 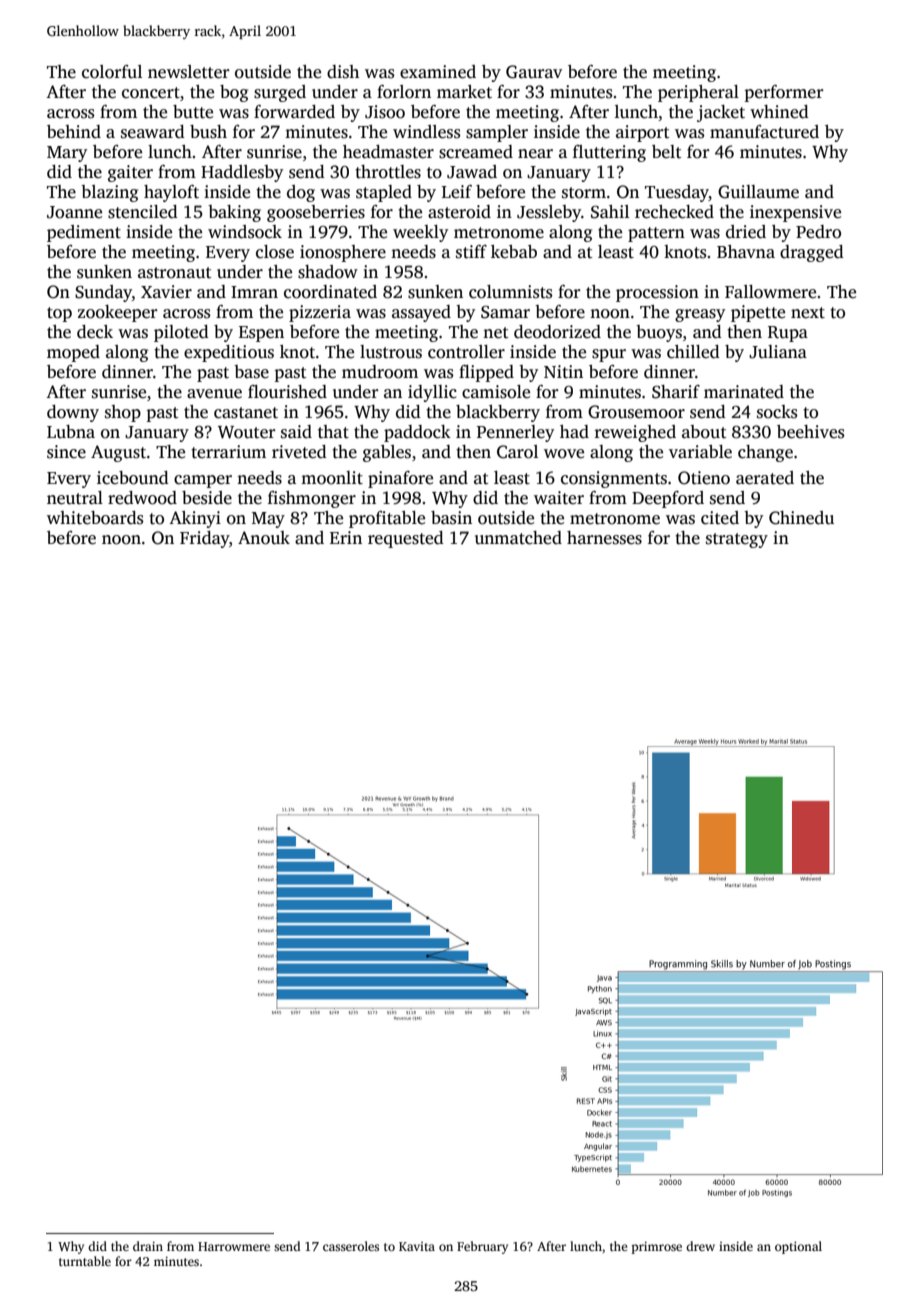 What do you see at coordinates (656, 234) in the image?
I see `pattern` at bounding box center [656, 234].
